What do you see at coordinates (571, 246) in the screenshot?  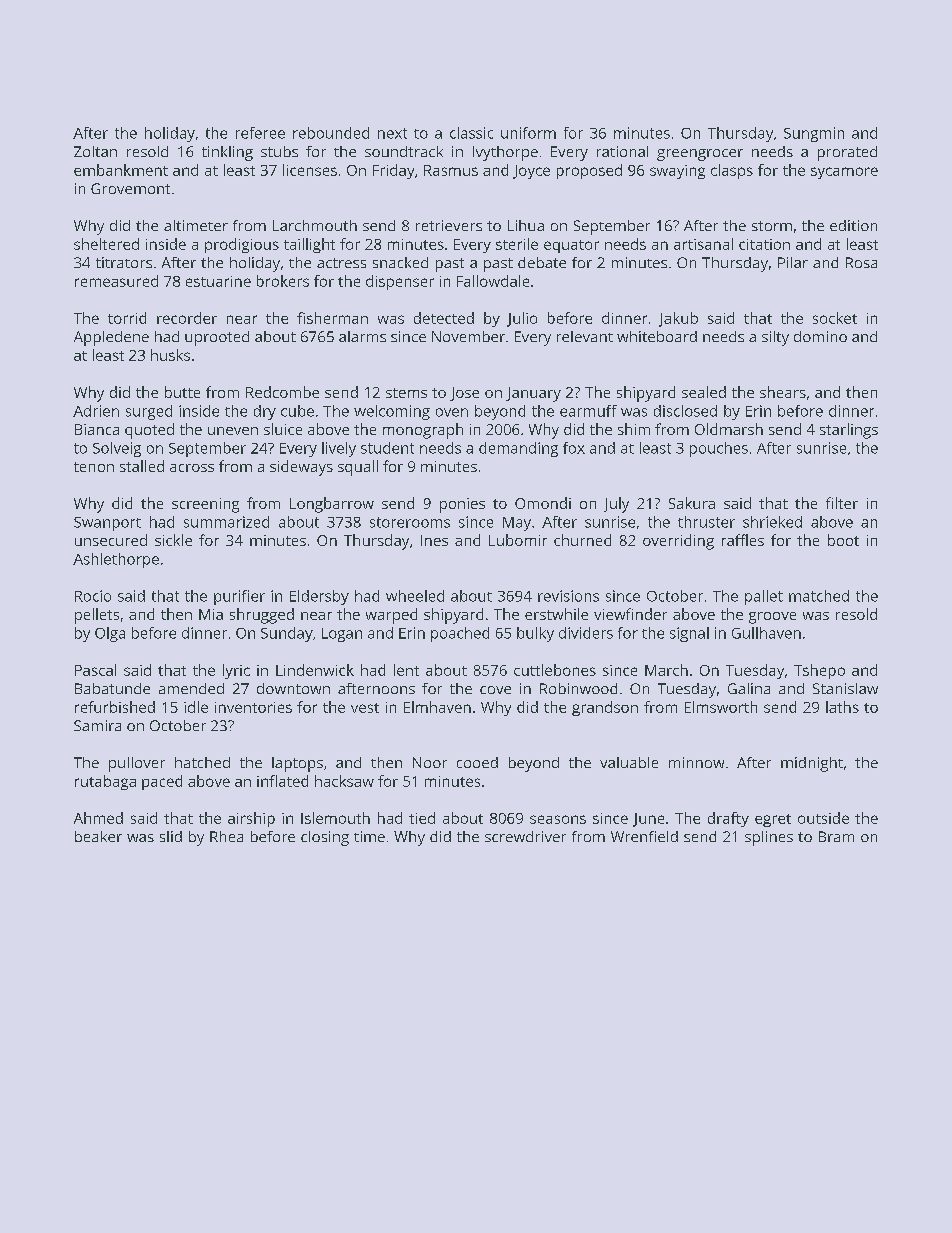 I see `equator` at bounding box center [571, 246].
